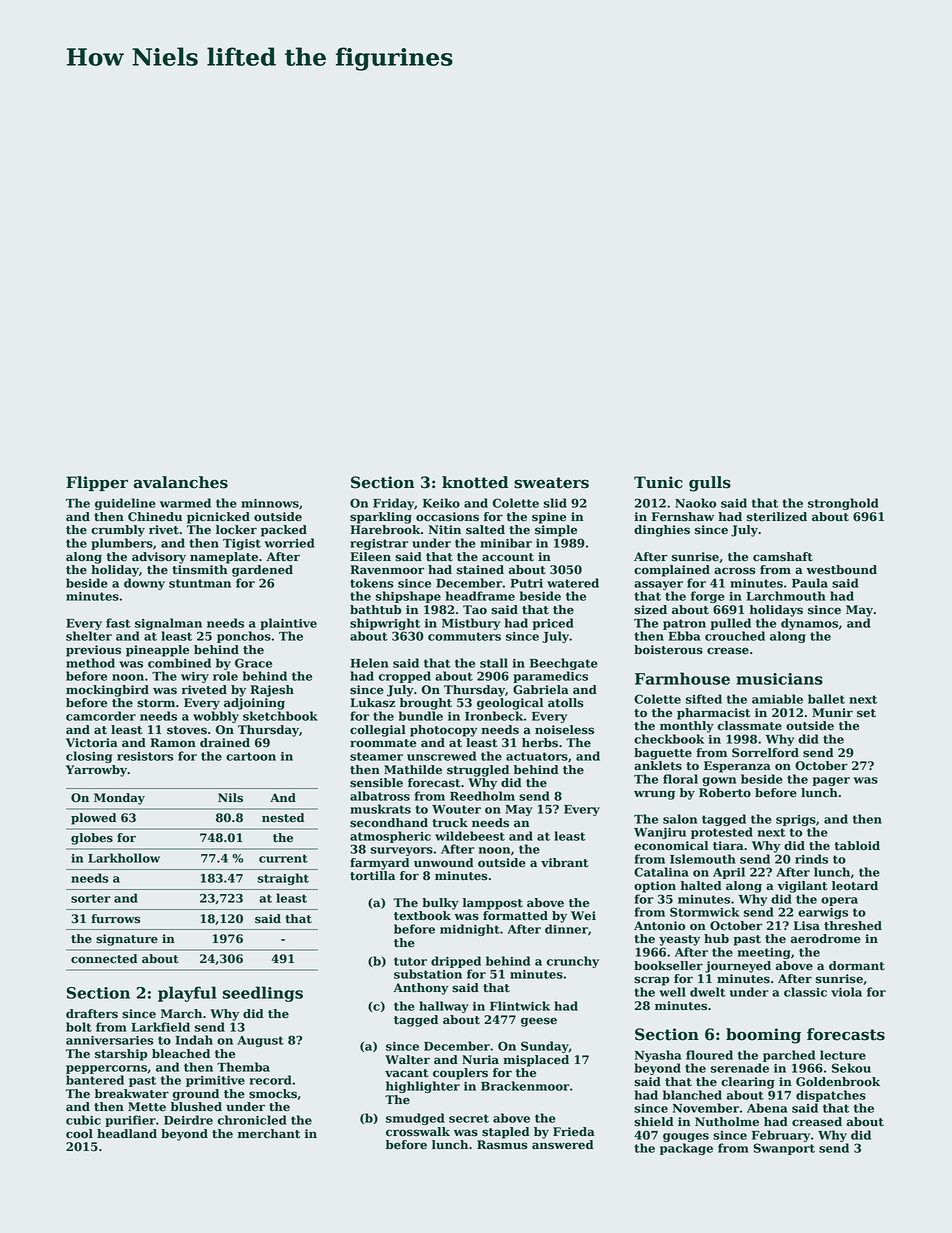 This screenshot has height=1233, width=952. What do you see at coordinates (687, 727) in the screenshot?
I see `monthly` at bounding box center [687, 727].
